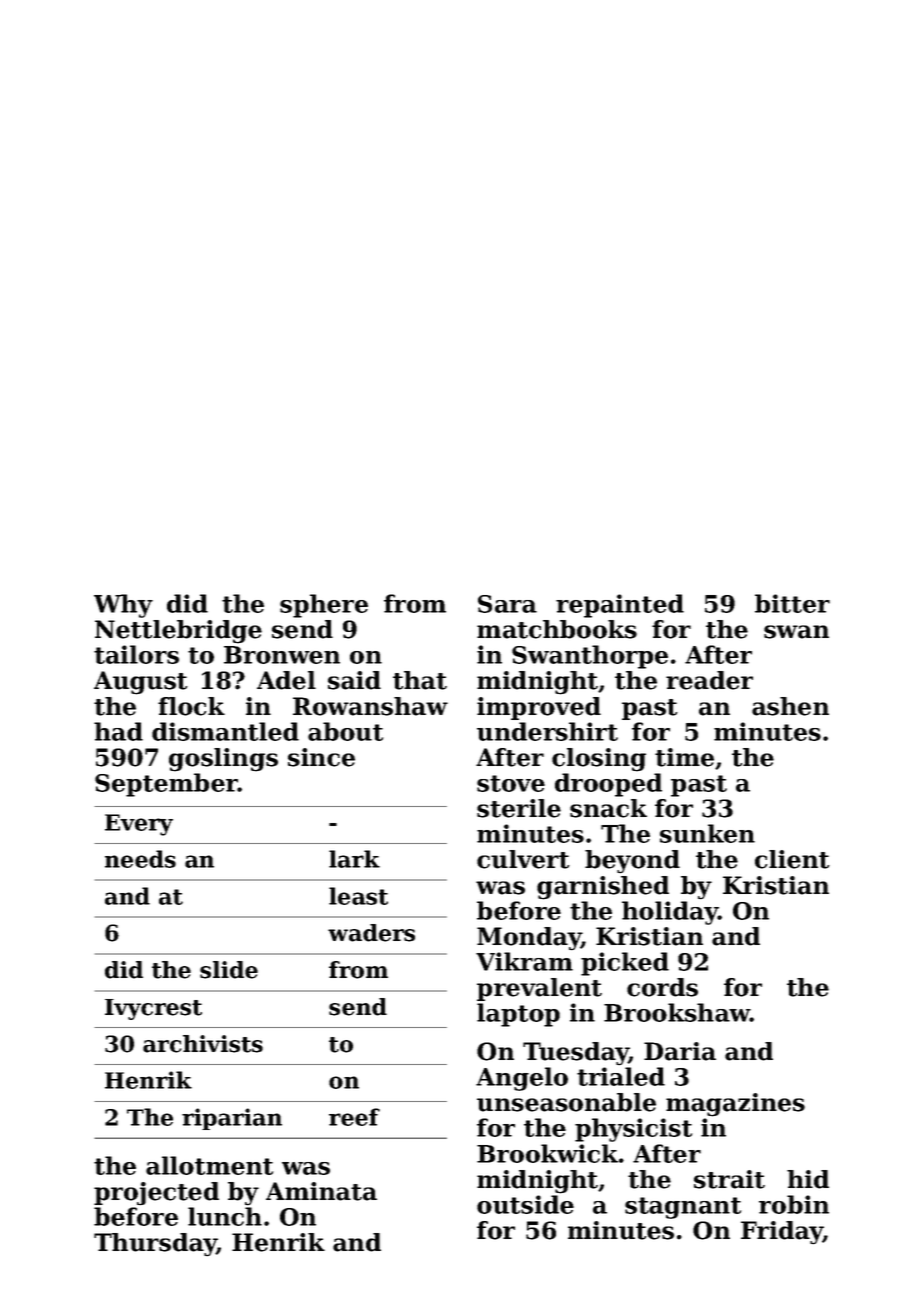 The height and width of the screenshot is (1311, 924). I want to click on Bronwen, so click(282, 655).
